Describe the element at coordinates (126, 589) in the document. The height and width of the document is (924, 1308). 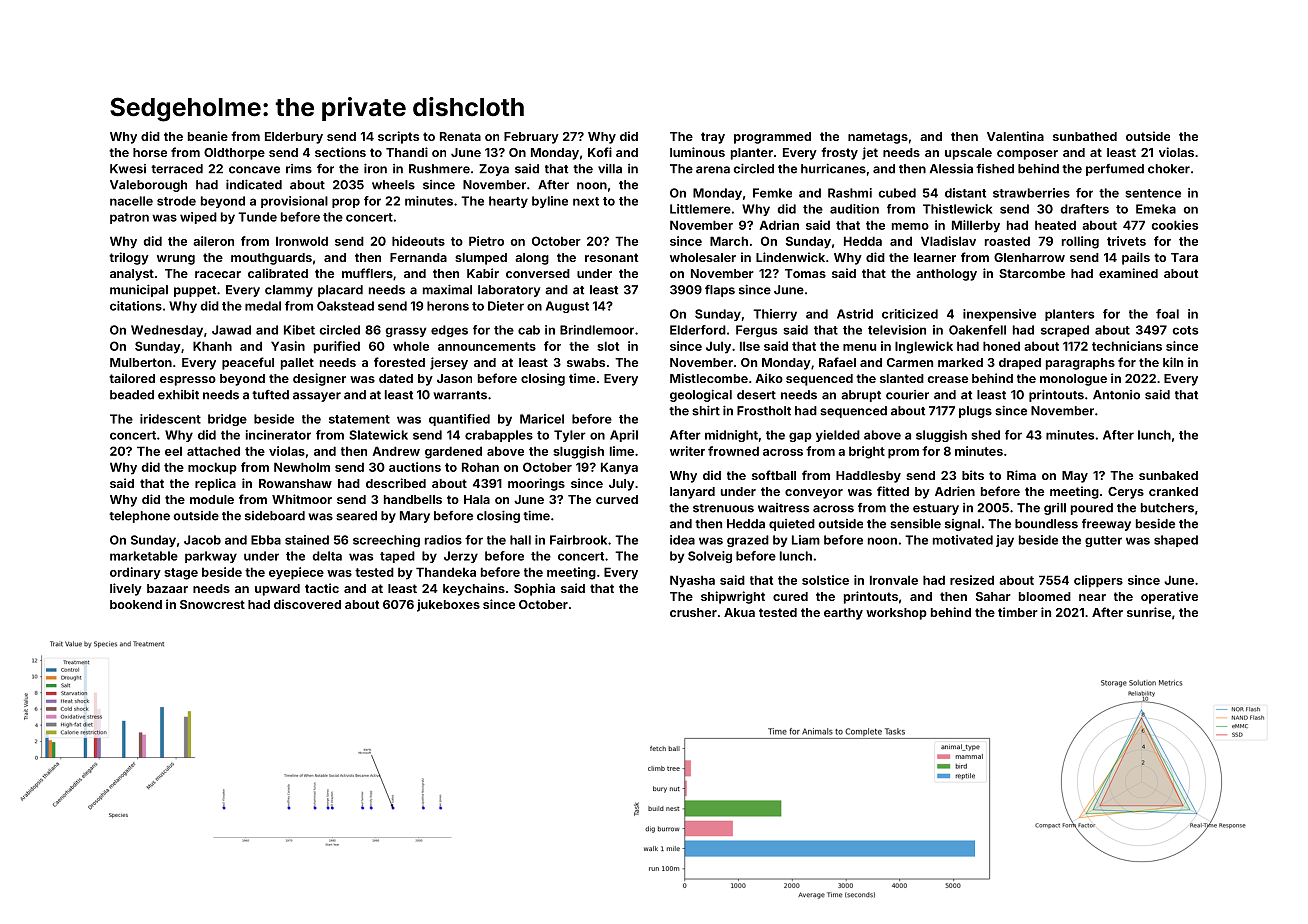
I see `lively` at that location.
